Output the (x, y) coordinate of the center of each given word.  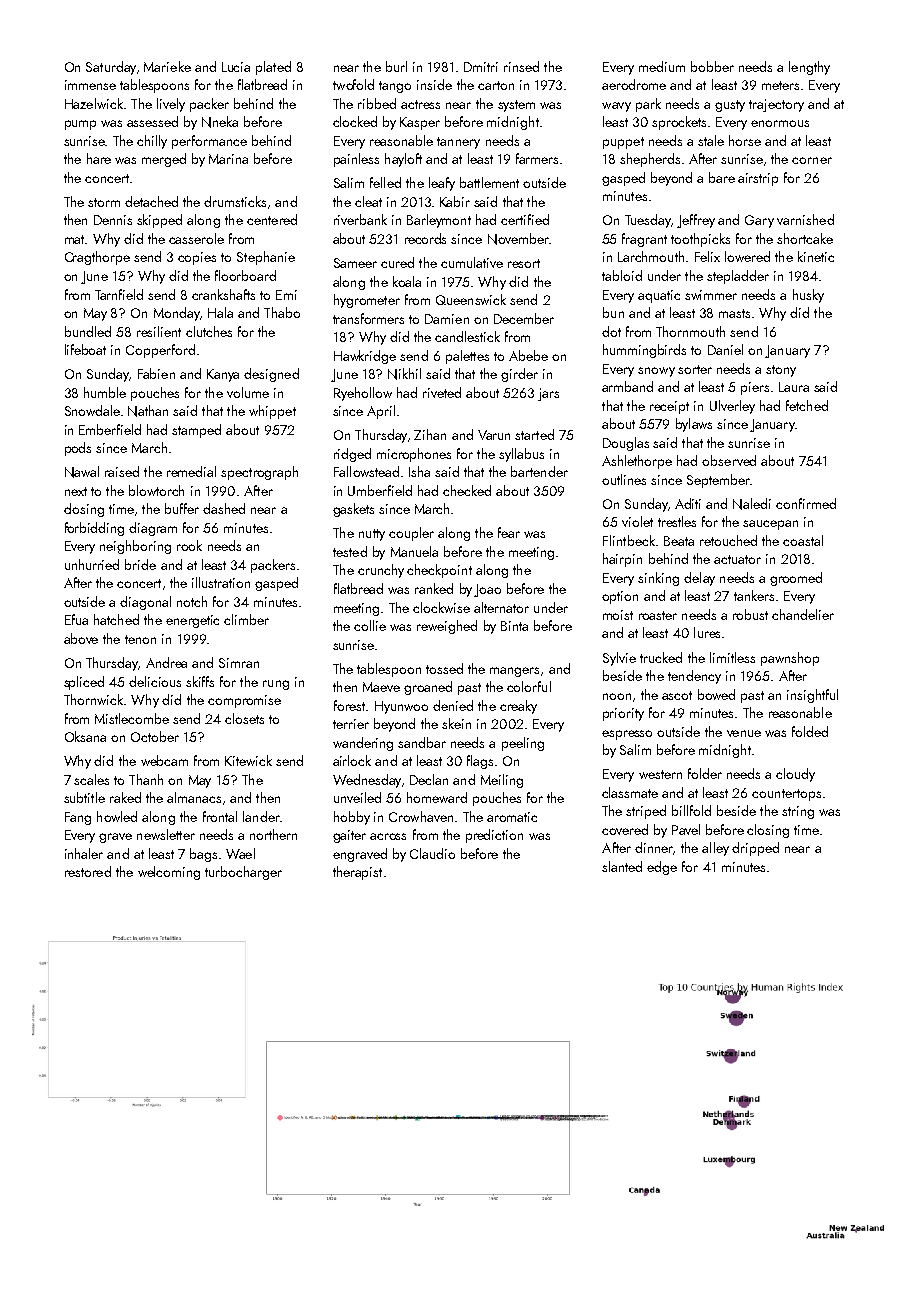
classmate (630, 792)
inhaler (84, 853)
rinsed (521, 66)
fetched (807, 405)
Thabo (282, 312)
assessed (152, 121)
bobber (712, 66)
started (534, 434)
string (798, 812)
